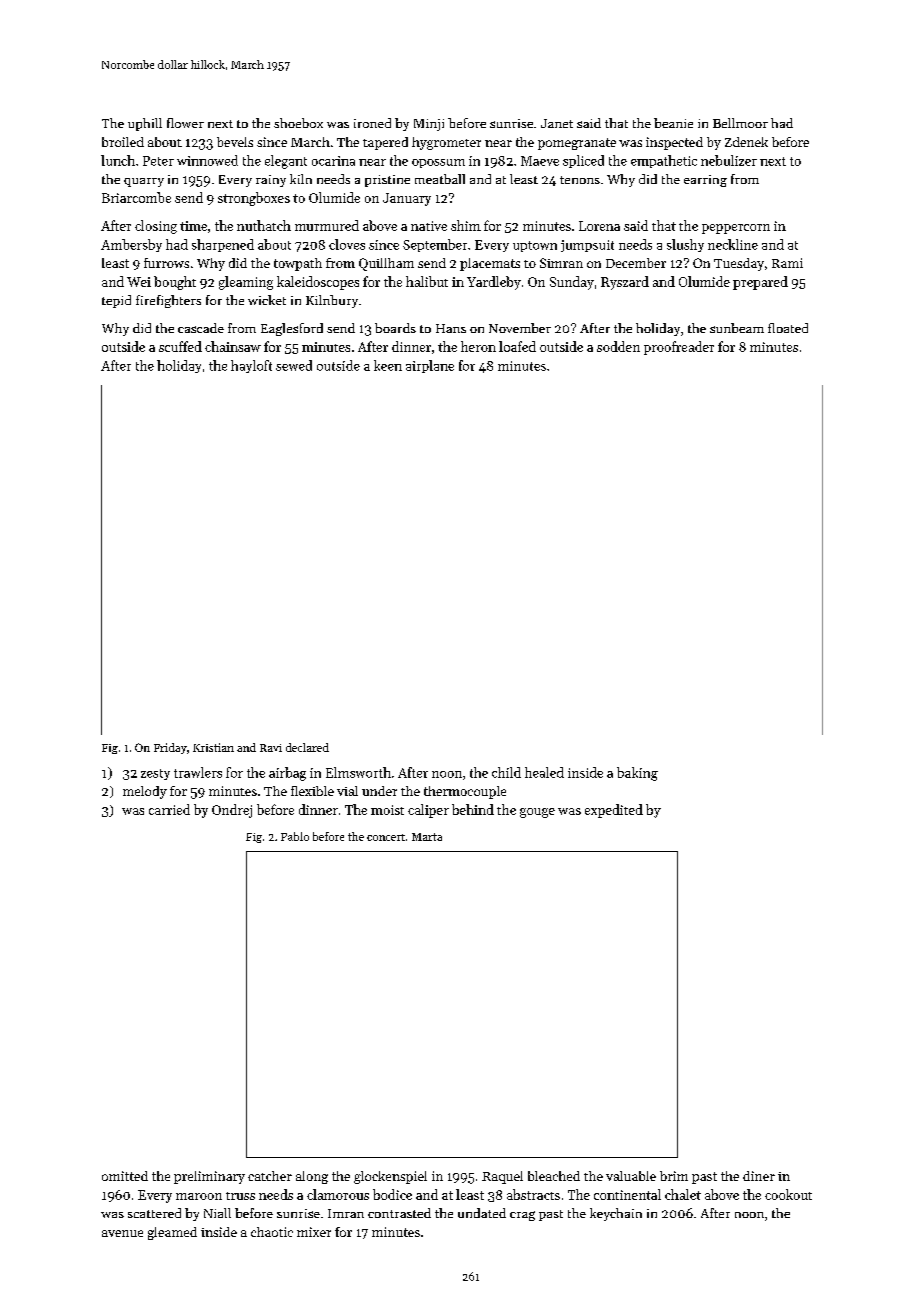 The height and width of the image is (1308, 924). What do you see at coordinates (430, 366) in the image?
I see `airplane` at bounding box center [430, 366].
